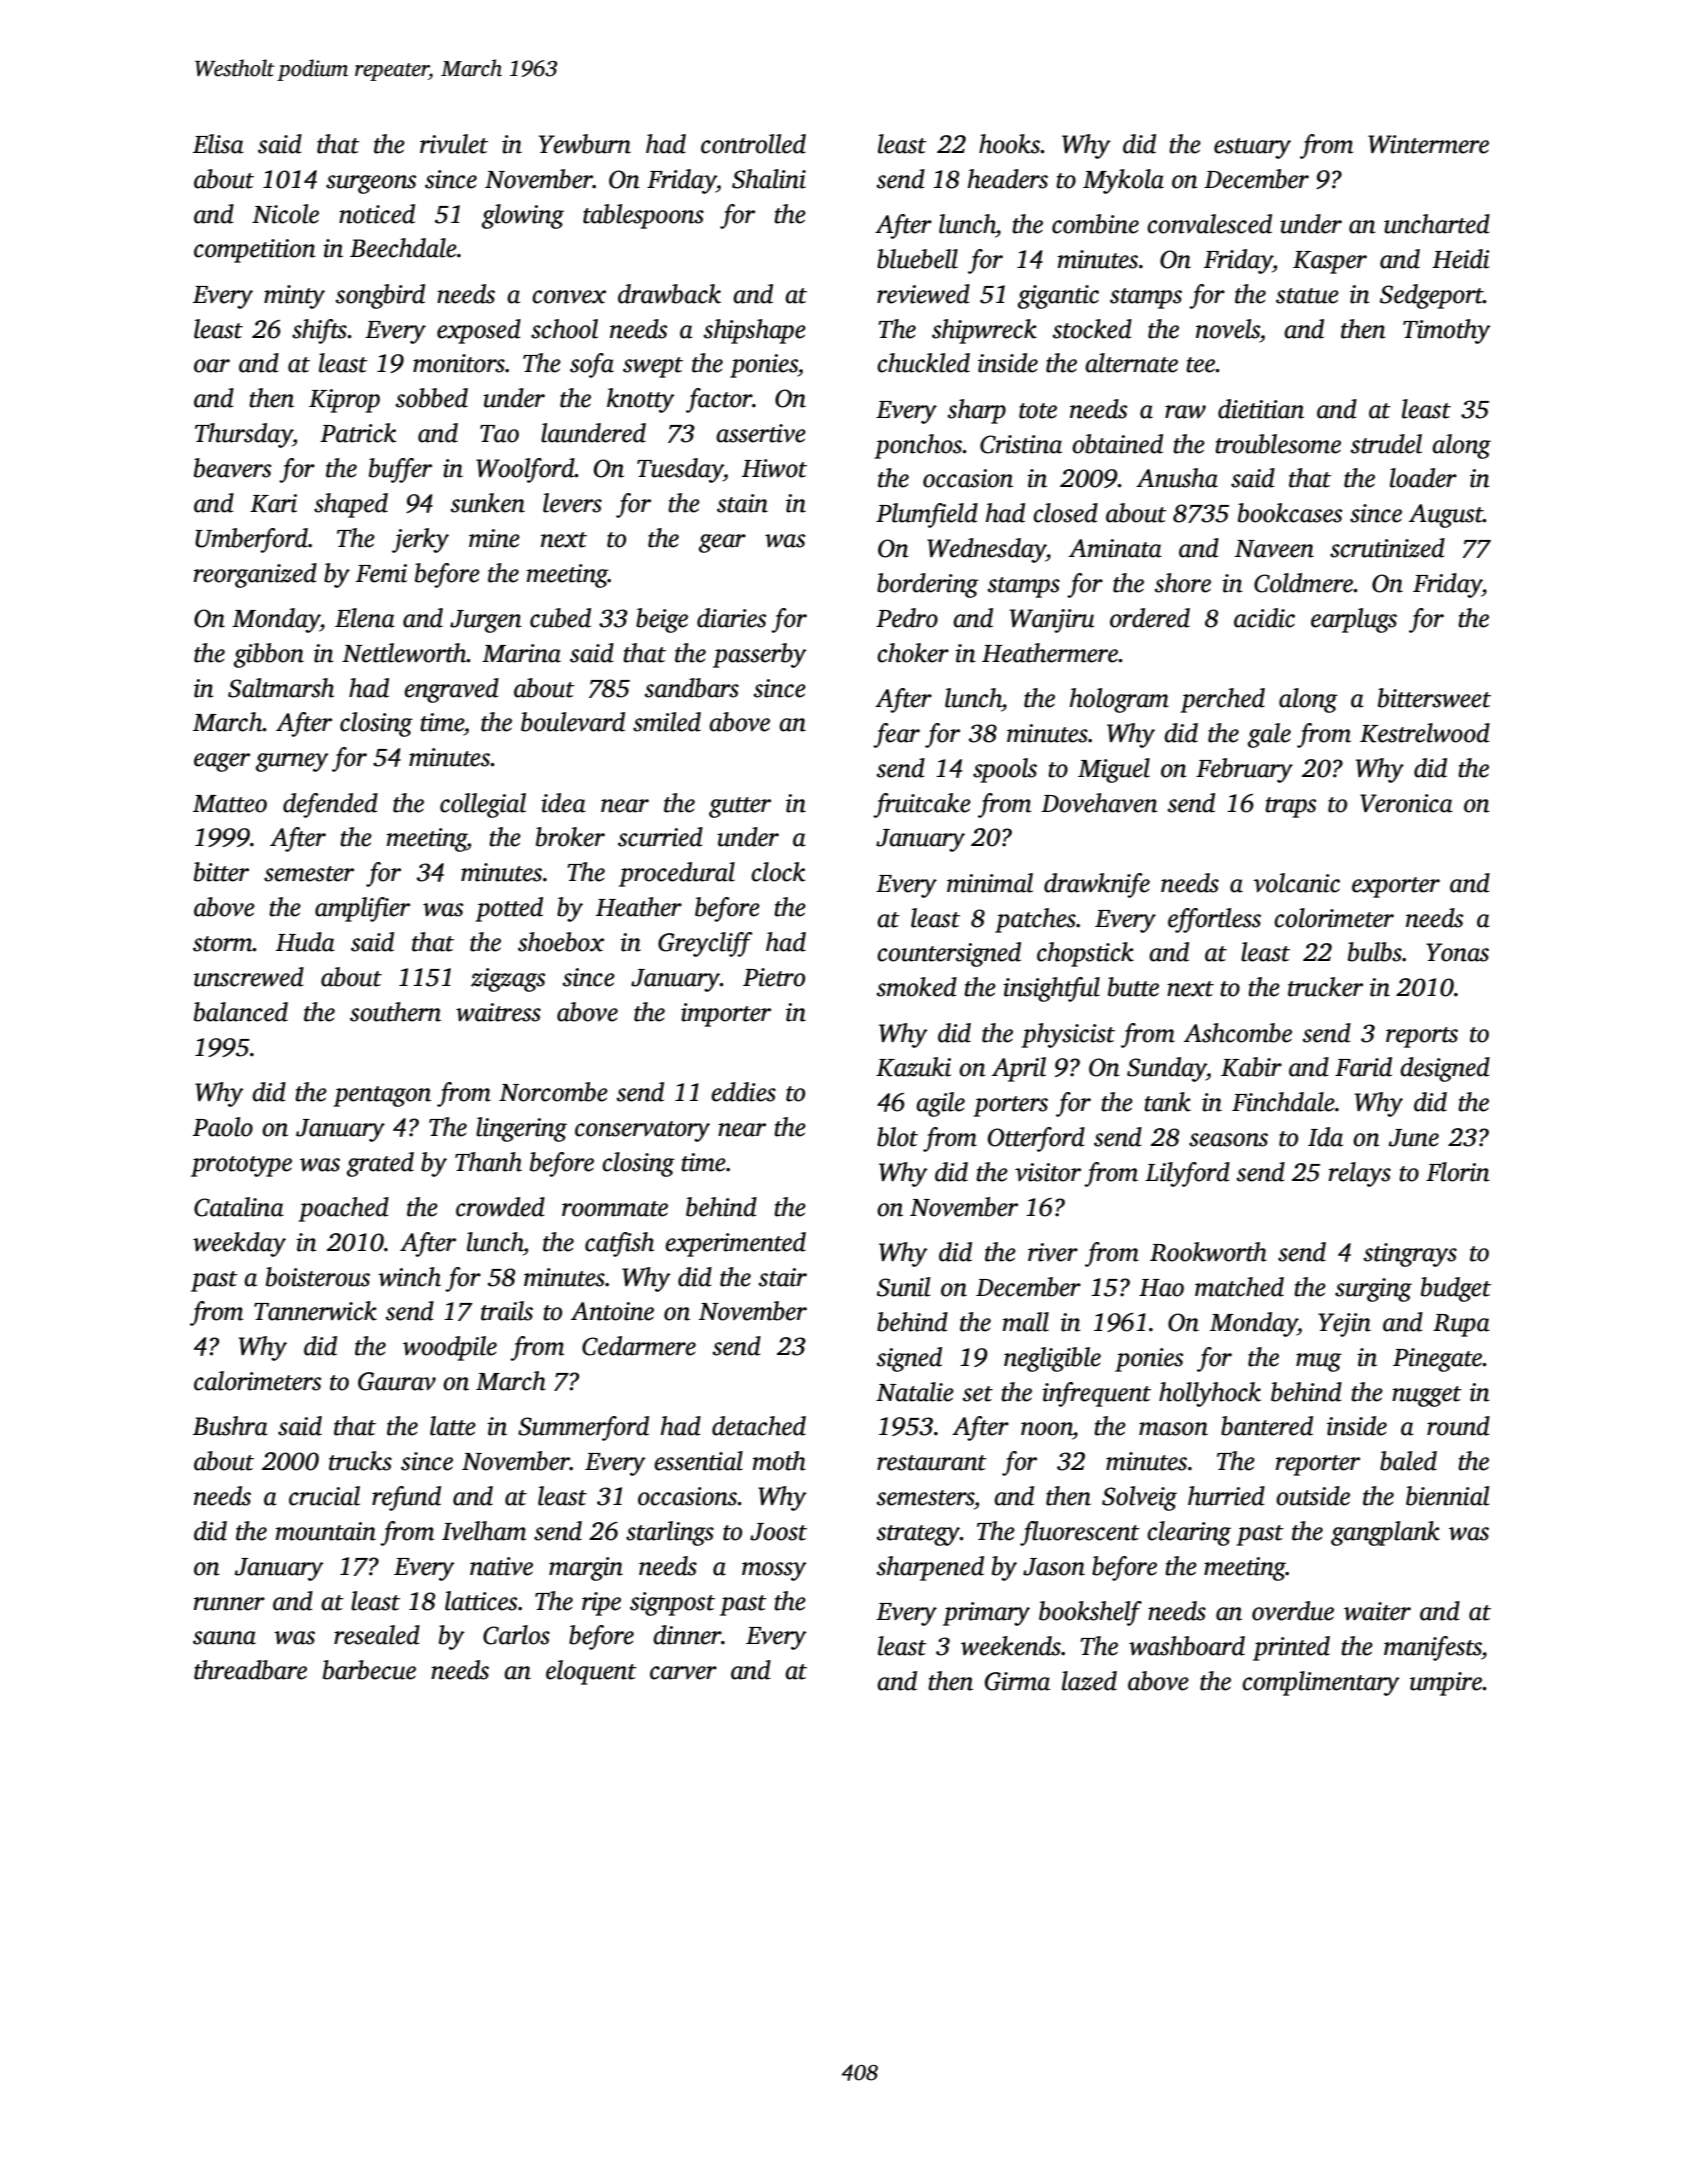 This document has height=2178, width=1683. I want to click on Nicole, so click(285, 214).
